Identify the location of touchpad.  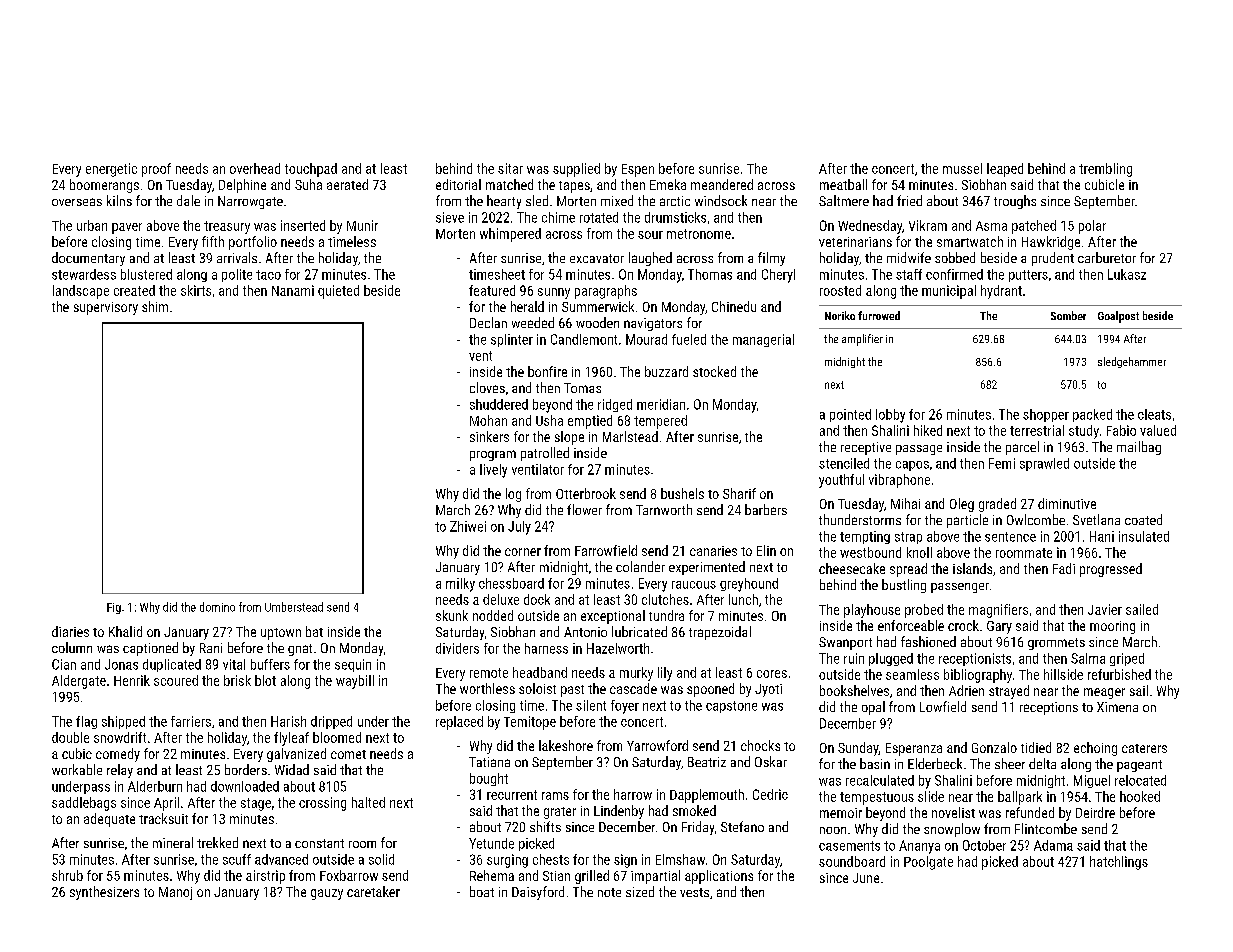
(311, 170).
